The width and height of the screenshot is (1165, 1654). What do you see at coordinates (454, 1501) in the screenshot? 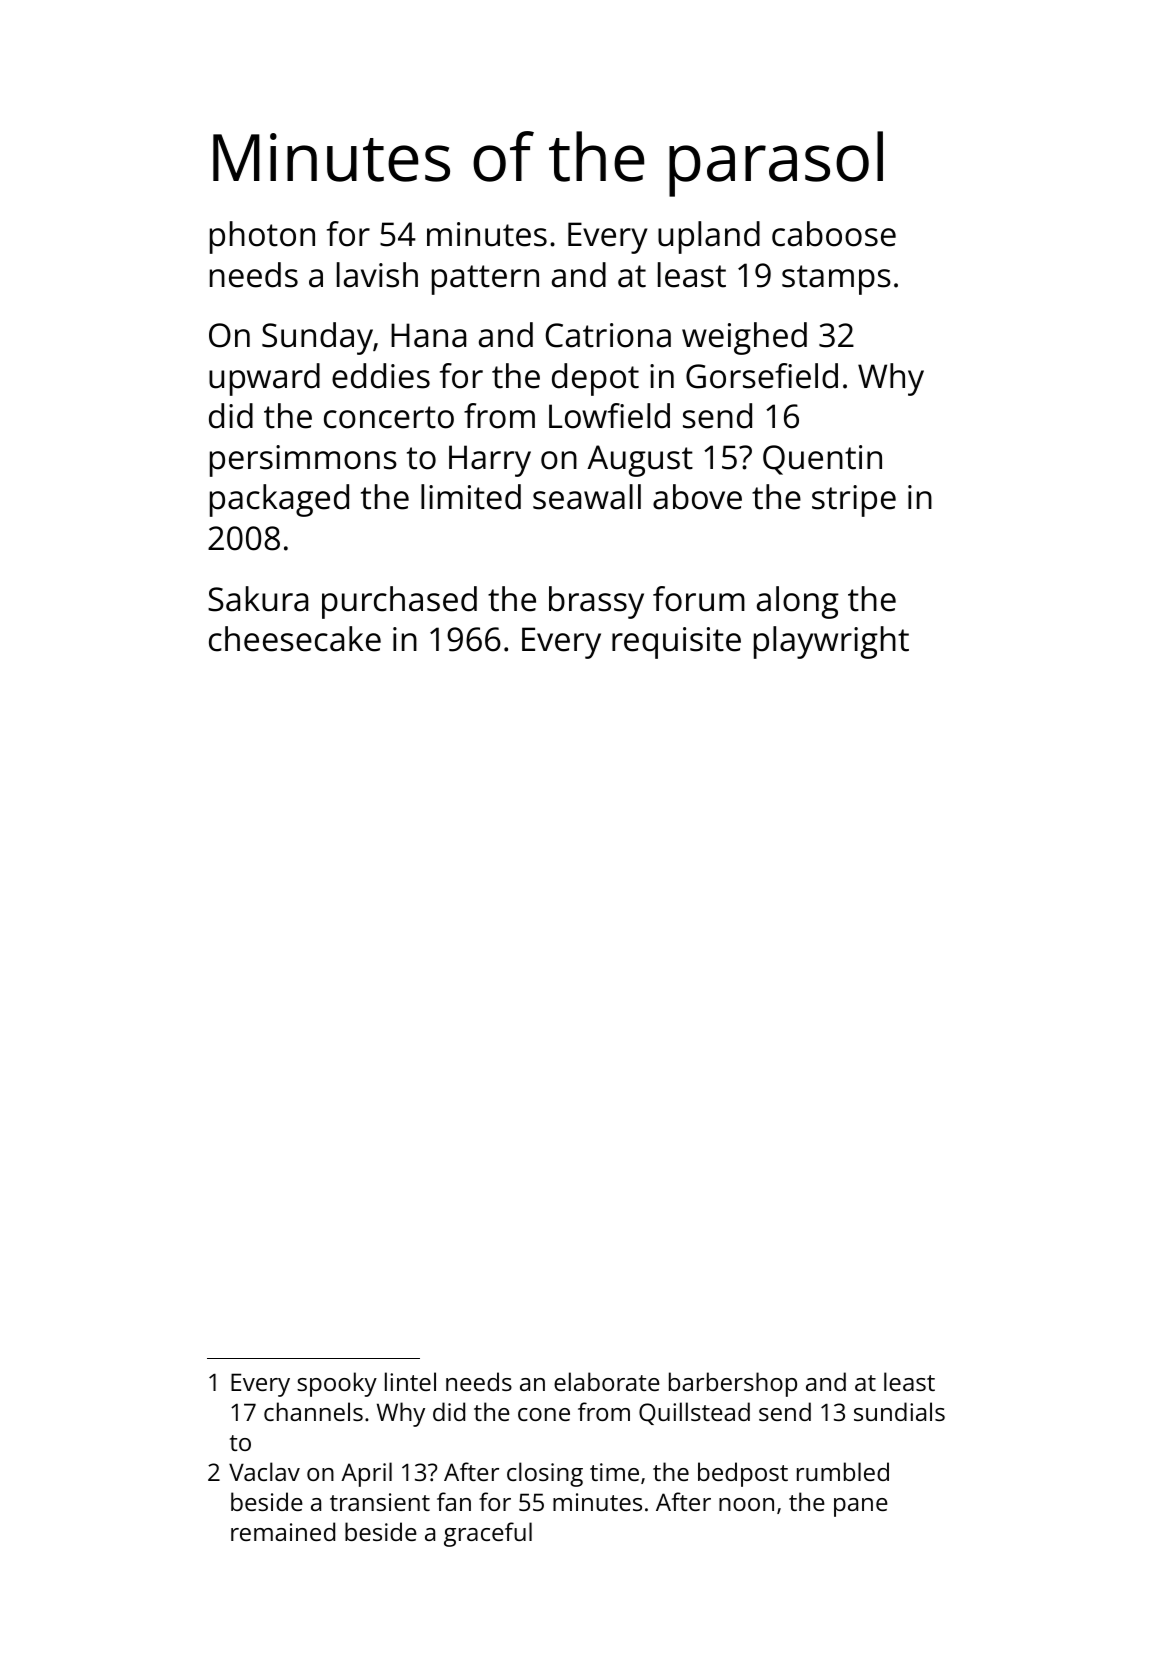
I see `fan` at bounding box center [454, 1501].
